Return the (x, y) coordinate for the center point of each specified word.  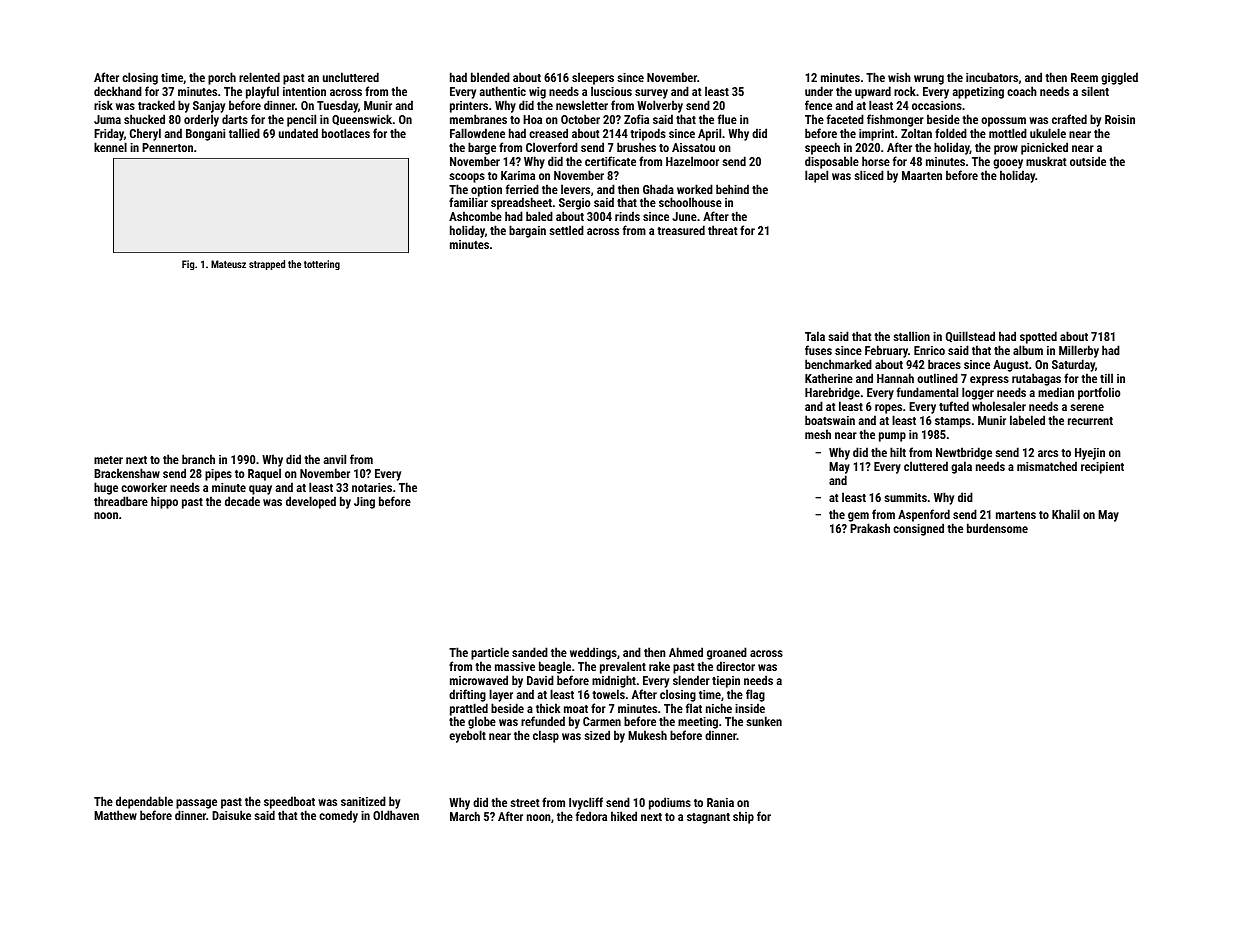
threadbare (121, 501)
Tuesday (337, 106)
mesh (818, 434)
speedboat (289, 802)
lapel (816, 176)
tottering (322, 265)
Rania (720, 802)
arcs (1048, 453)
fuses (818, 350)
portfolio (1099, 393)
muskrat (1046, 161)
